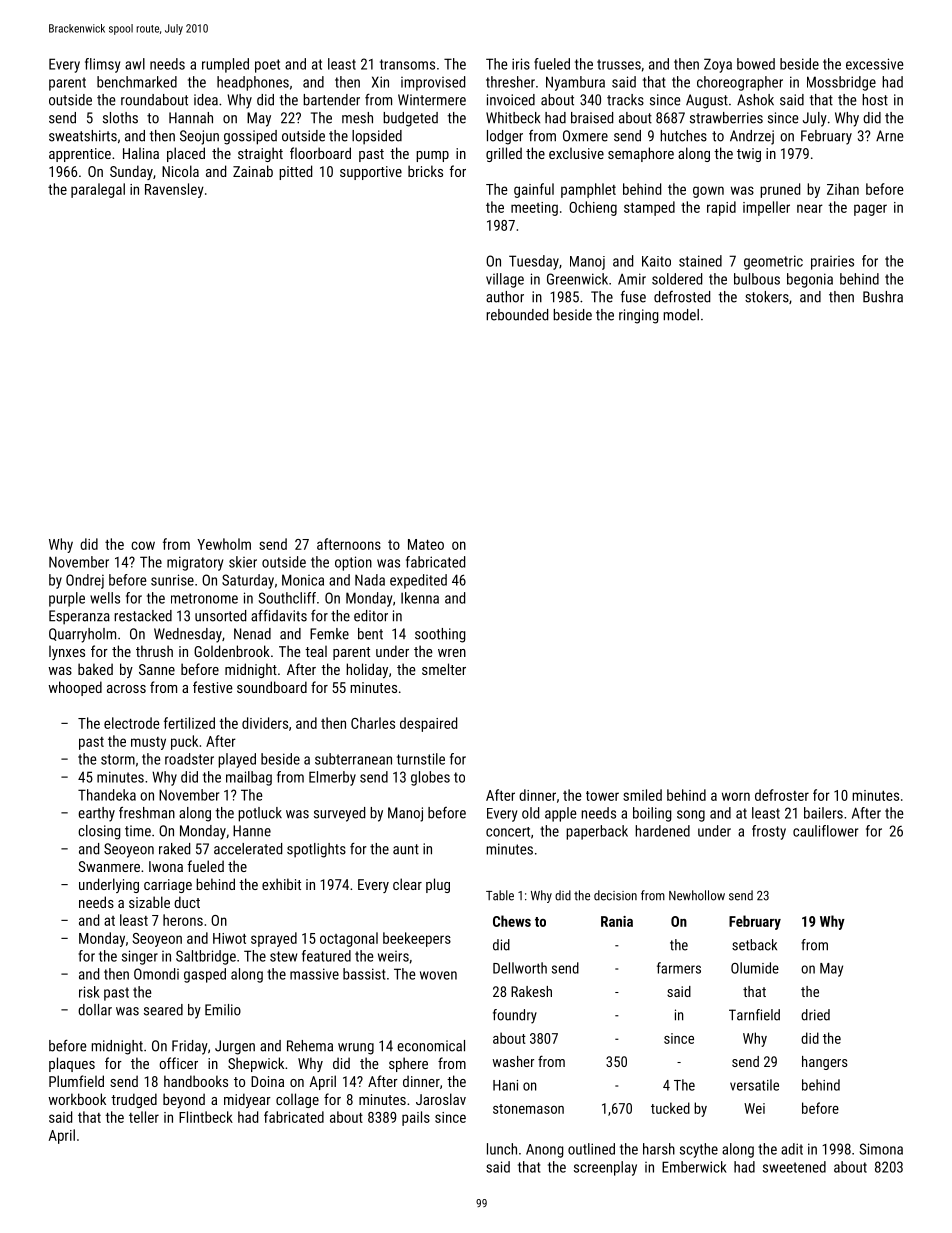  What do you see at coordinates (757, 279) in the document?
I see `bulbous` at bounding box center [757, 279].
